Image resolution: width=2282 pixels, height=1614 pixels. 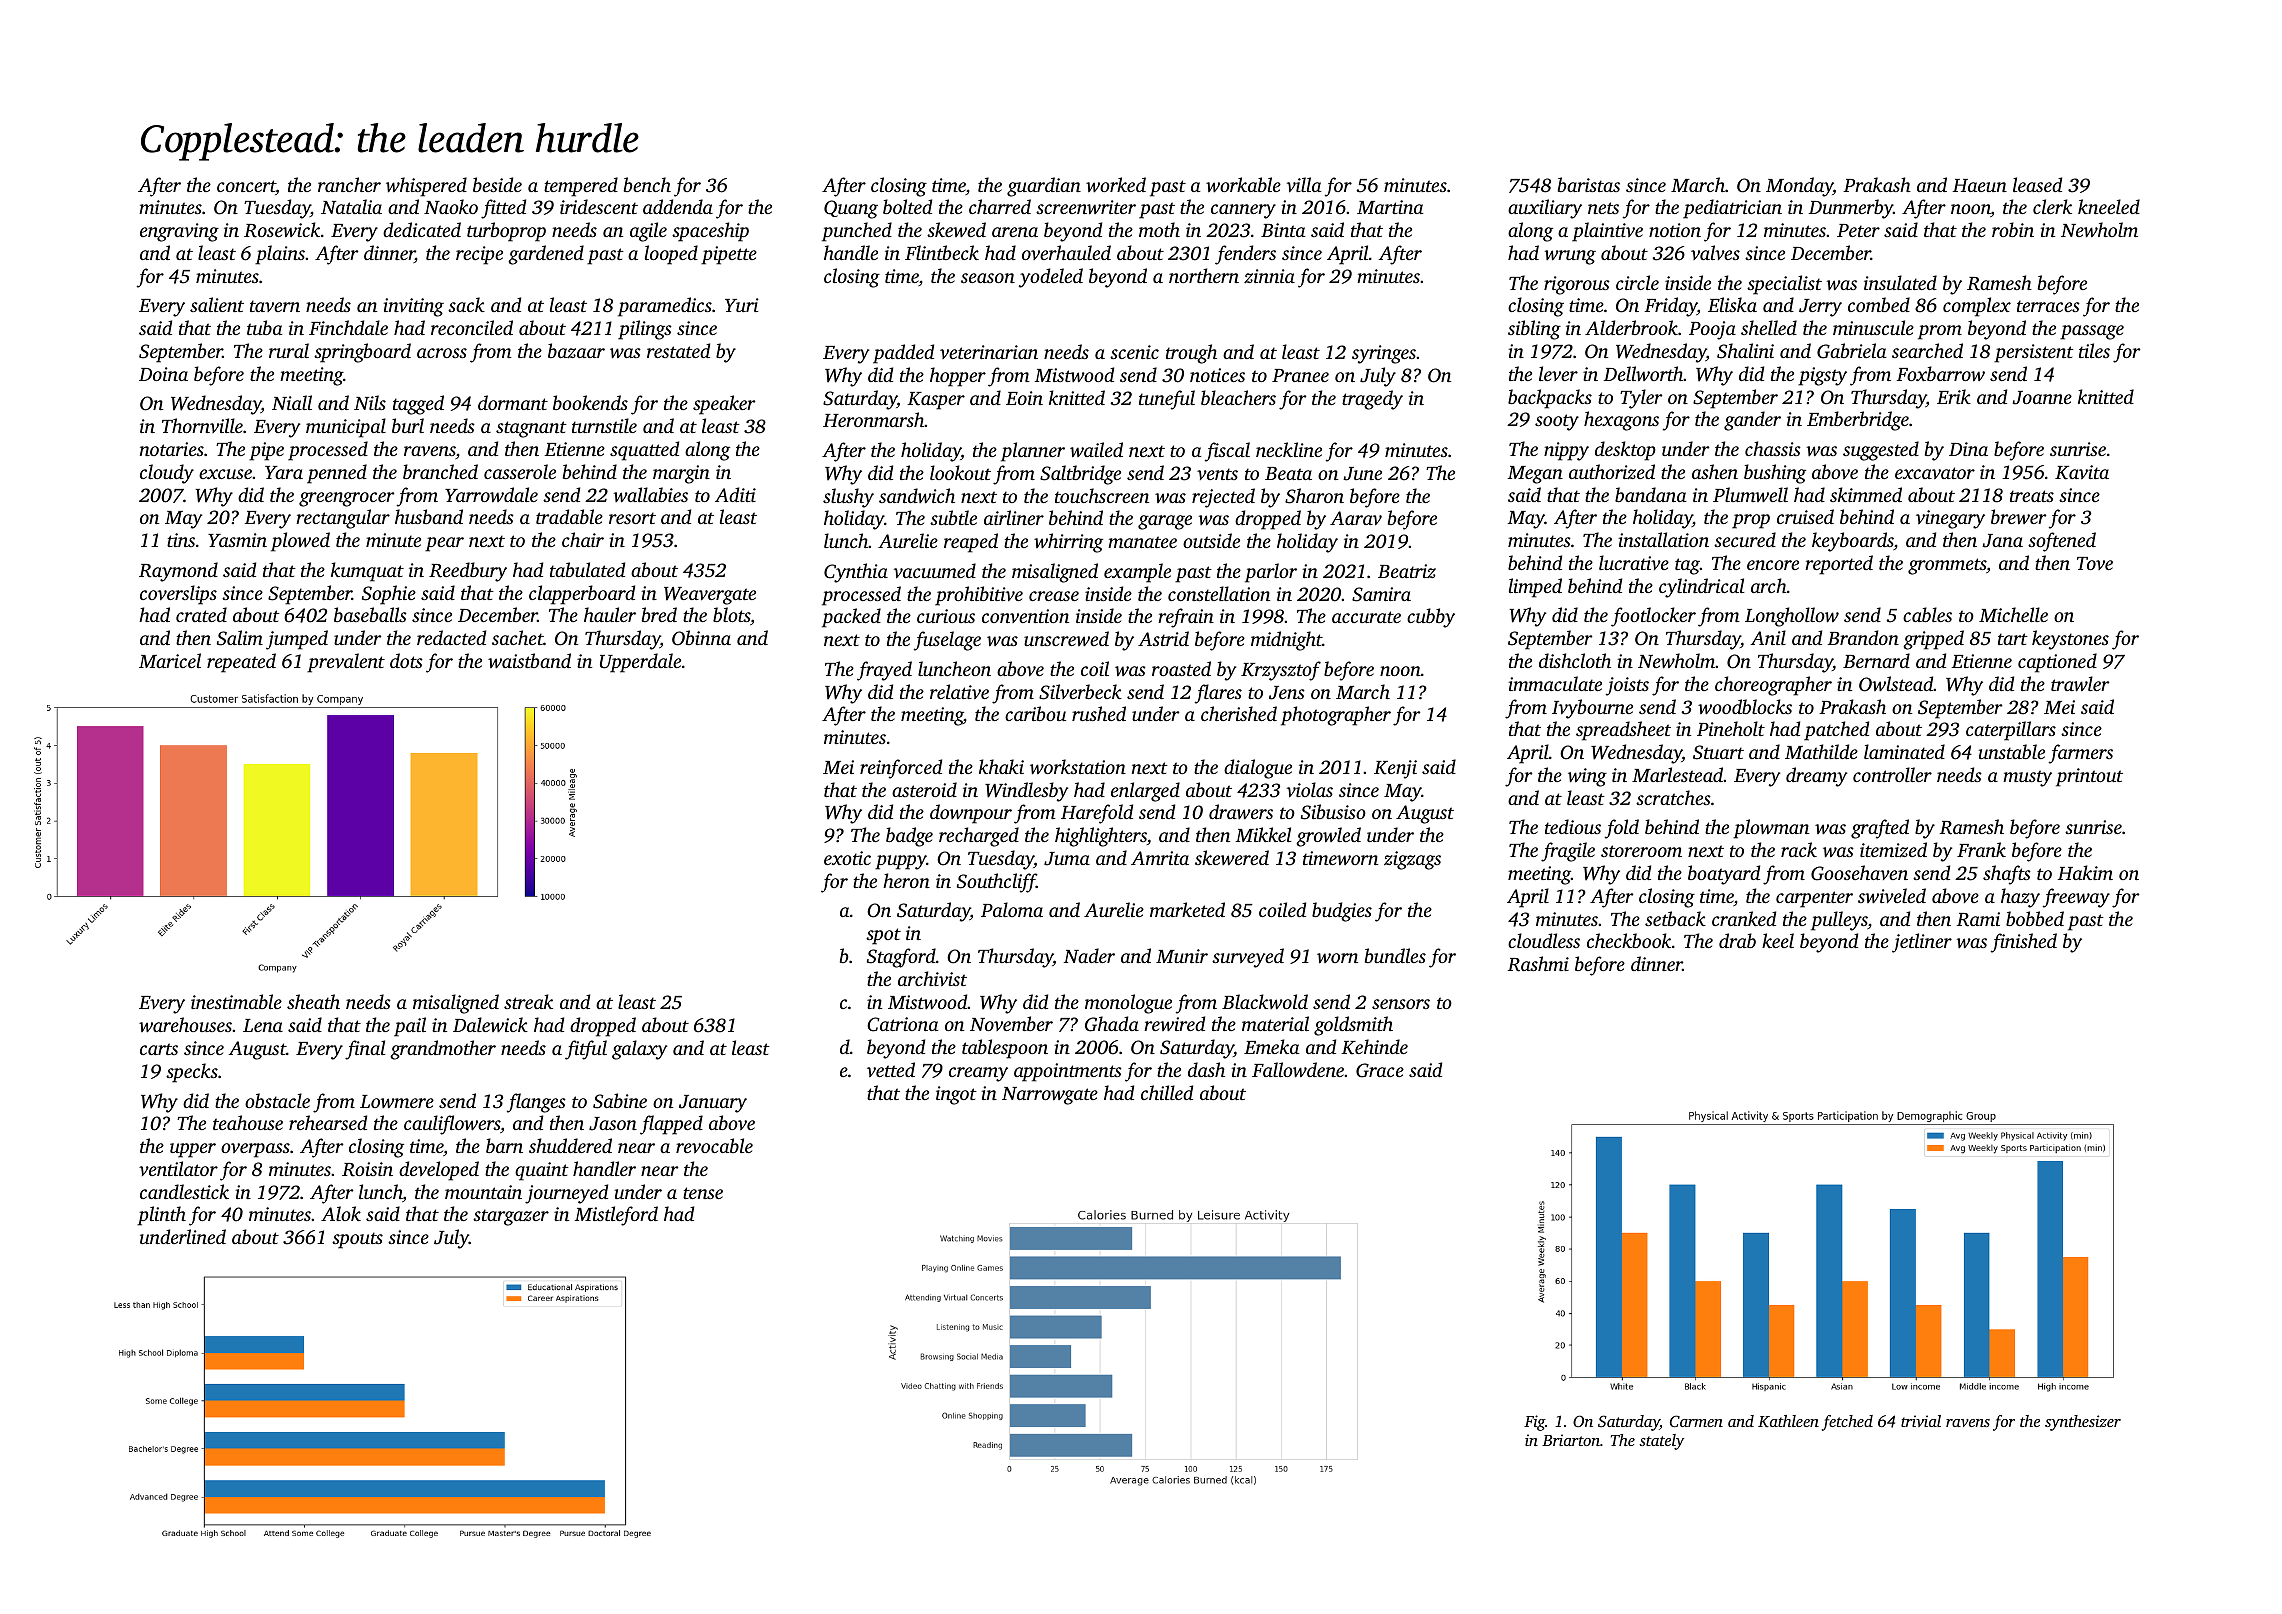 I want to click on waistband, so click(x=529, y=660).
